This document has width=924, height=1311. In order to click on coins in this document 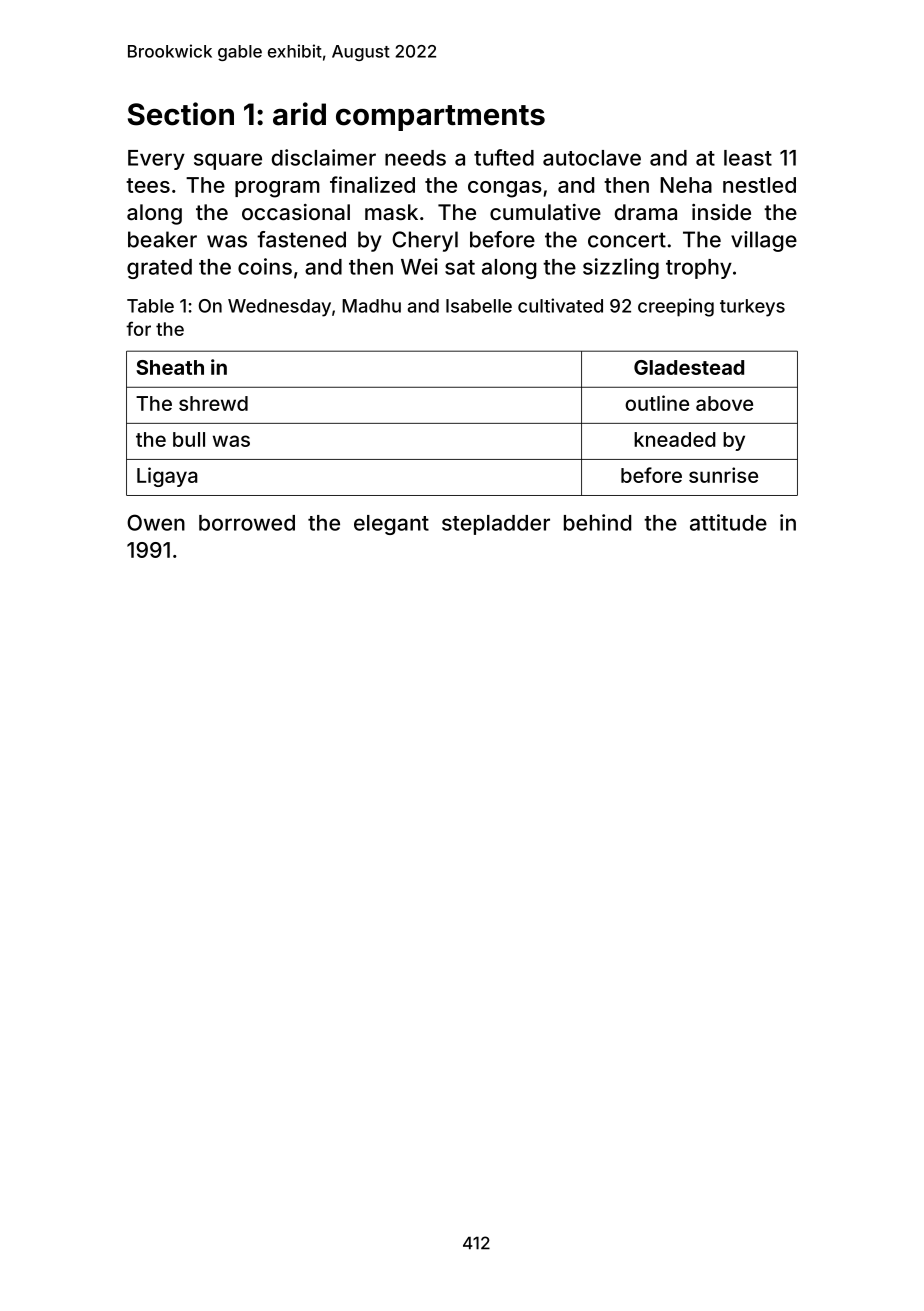, I will do `click(265, 266)`.
